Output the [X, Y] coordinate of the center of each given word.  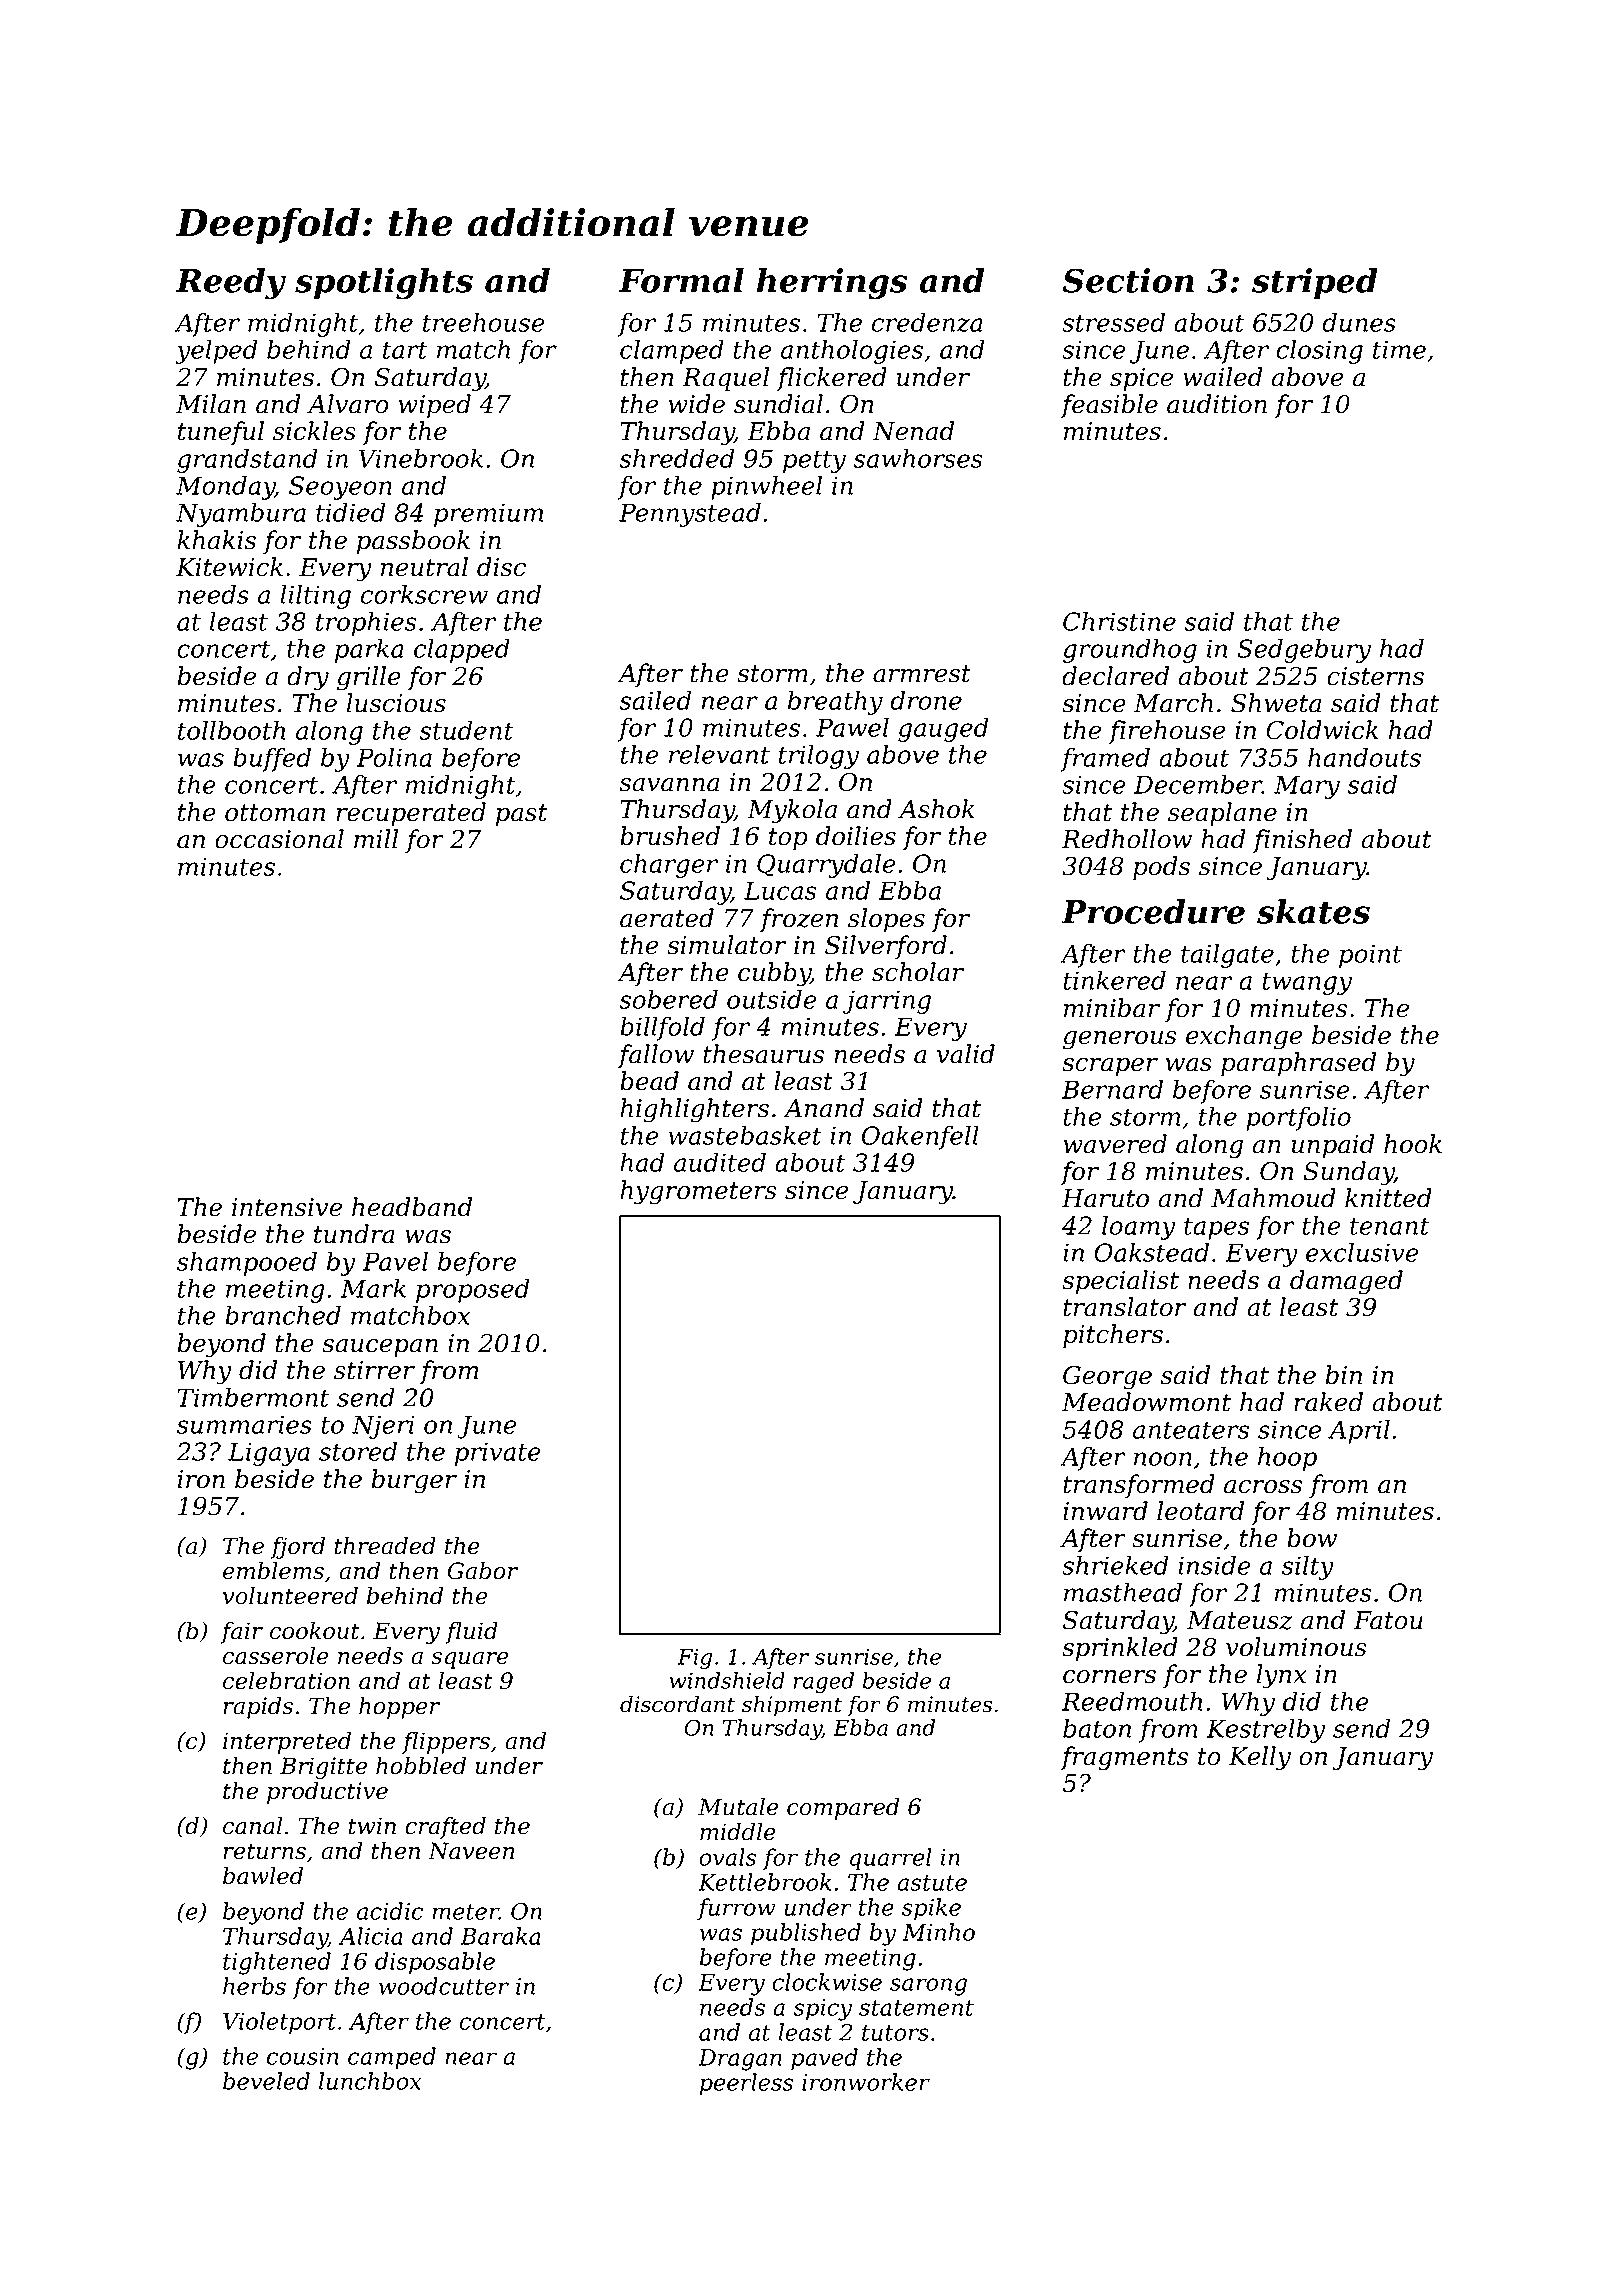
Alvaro [348, 404]
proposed [473, 1291]
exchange [1244, 1037]
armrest [922, 674]
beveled [266, 2081]
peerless [746, 2084]
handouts [1364, 757]
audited [720, 1162]
